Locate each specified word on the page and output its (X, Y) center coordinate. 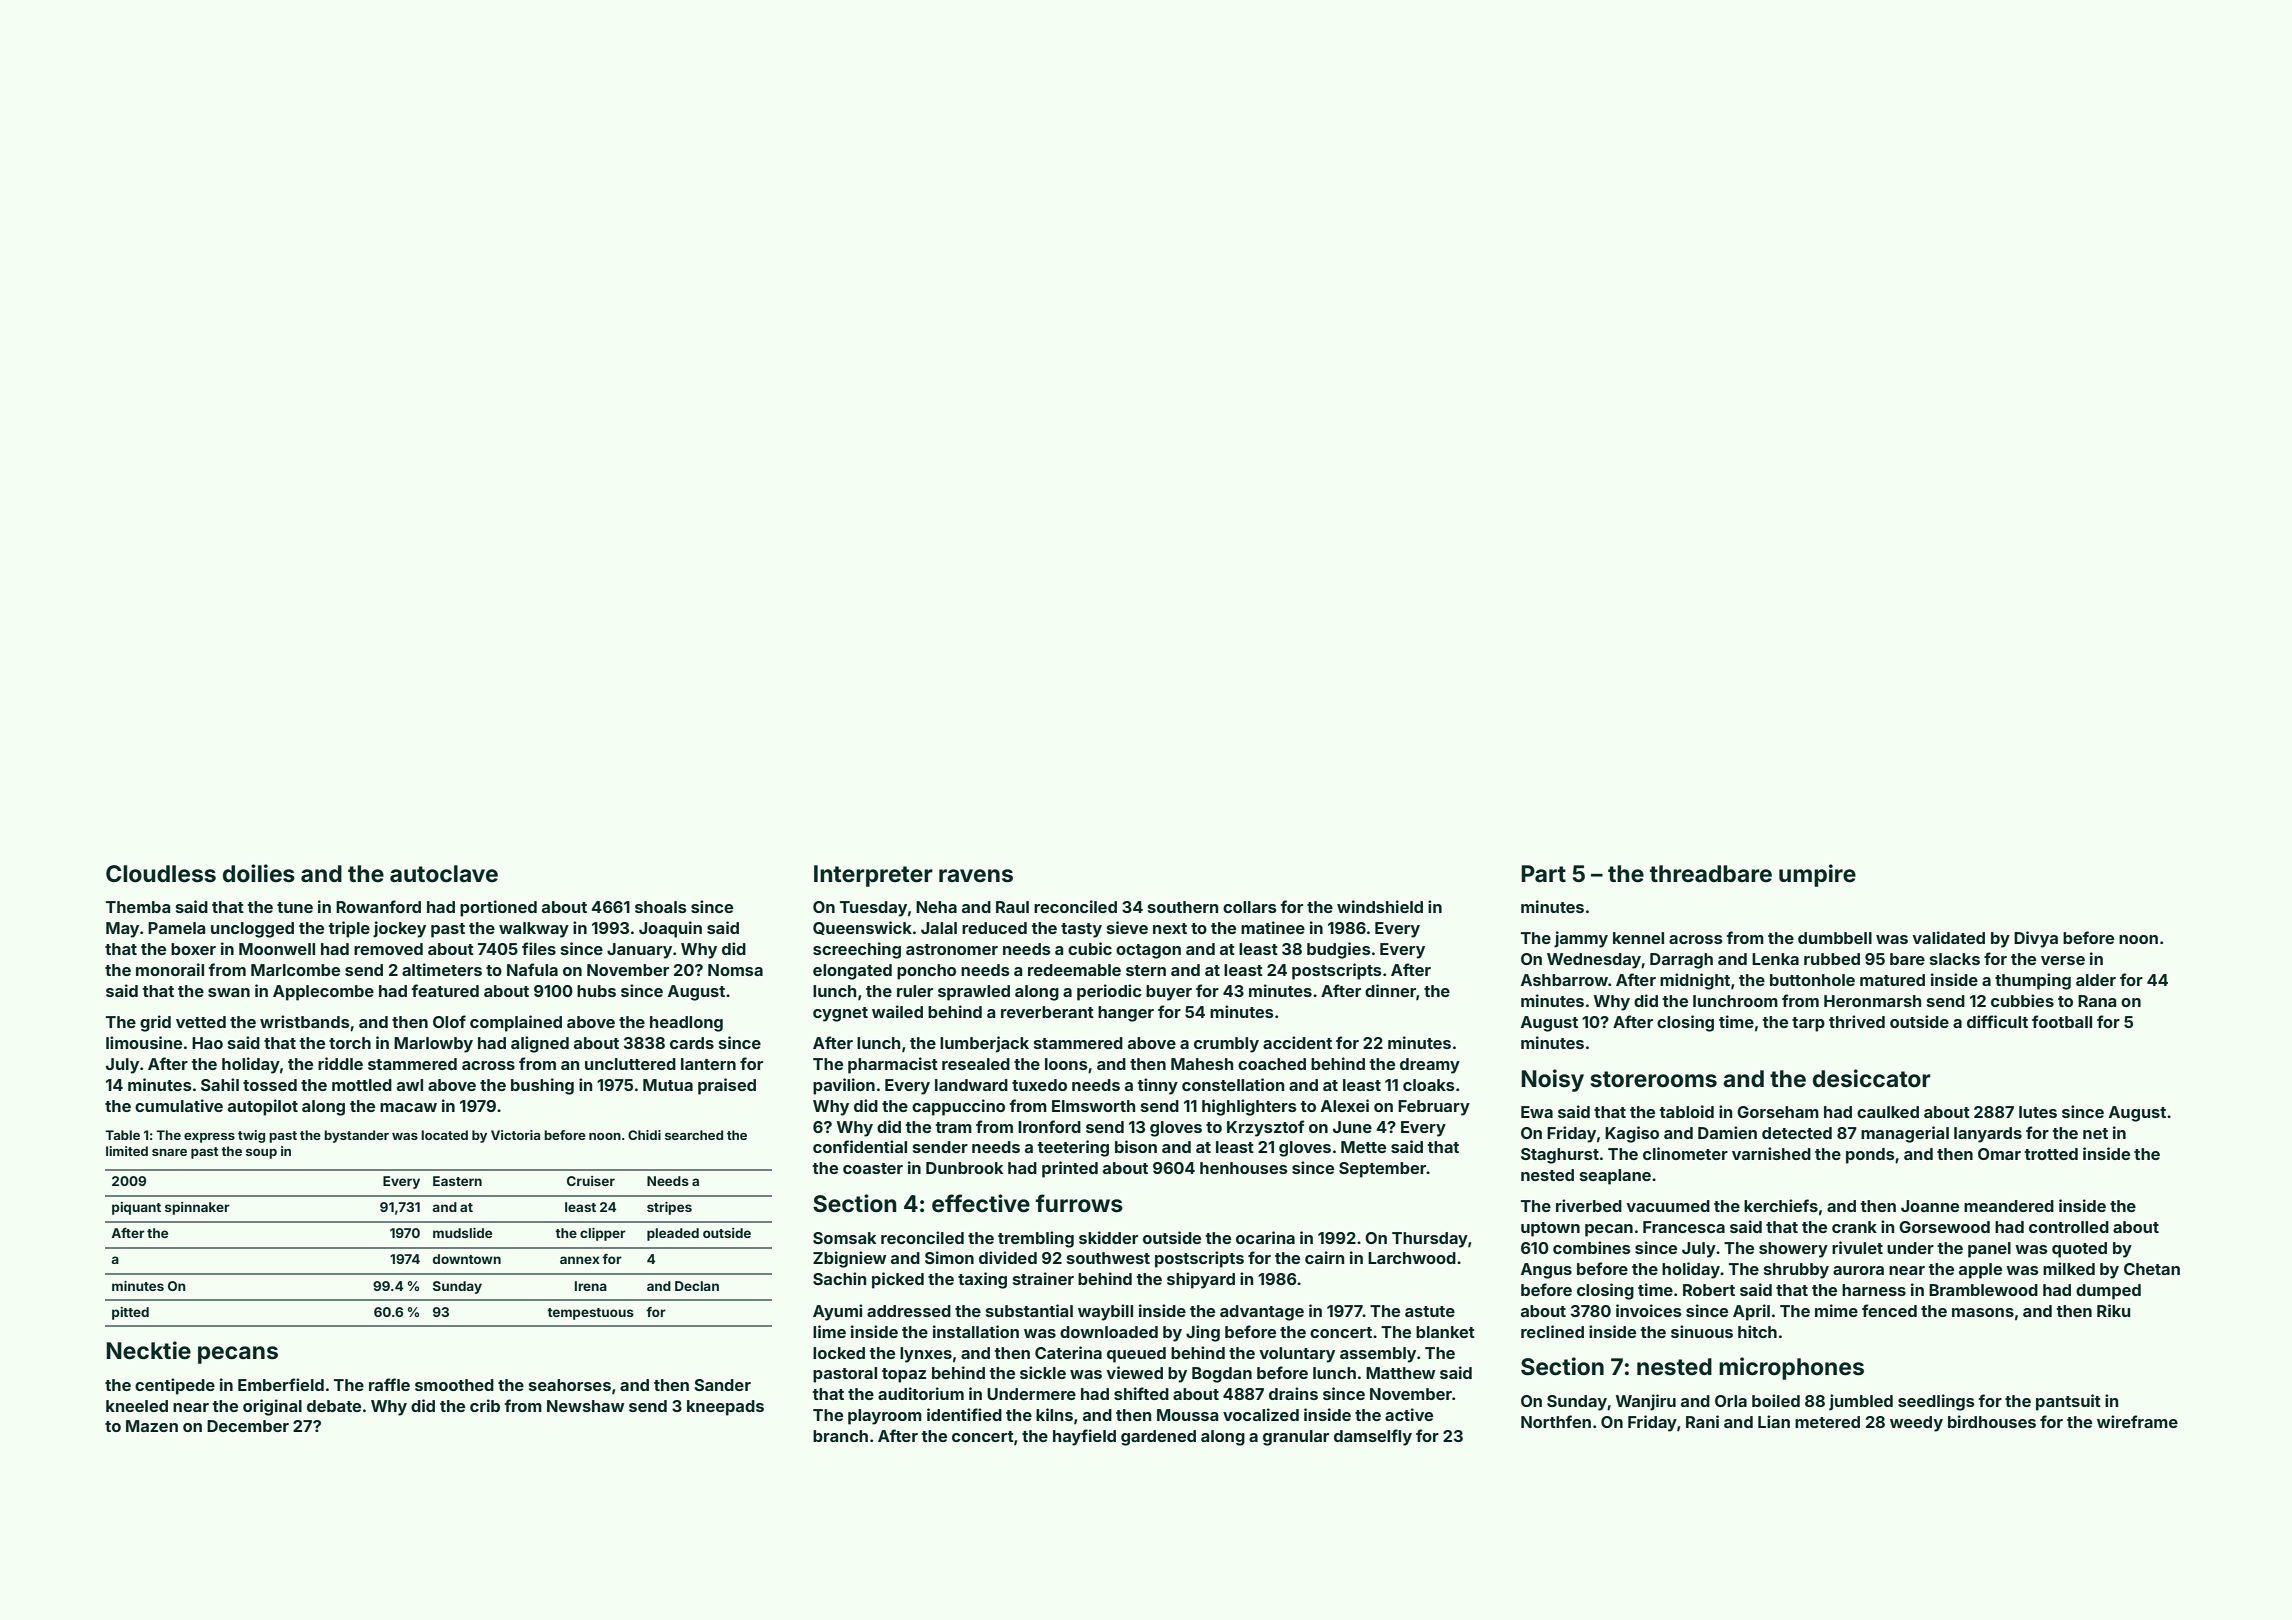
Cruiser (591, 1181)
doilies (259, 873)
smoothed (454, 1385)
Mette (1363, 1147)
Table (122, 1135)
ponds (1870, 1156)
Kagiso (1632, 1134)
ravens (976, 876)
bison (1136, 1146)
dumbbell (1835, 938)
